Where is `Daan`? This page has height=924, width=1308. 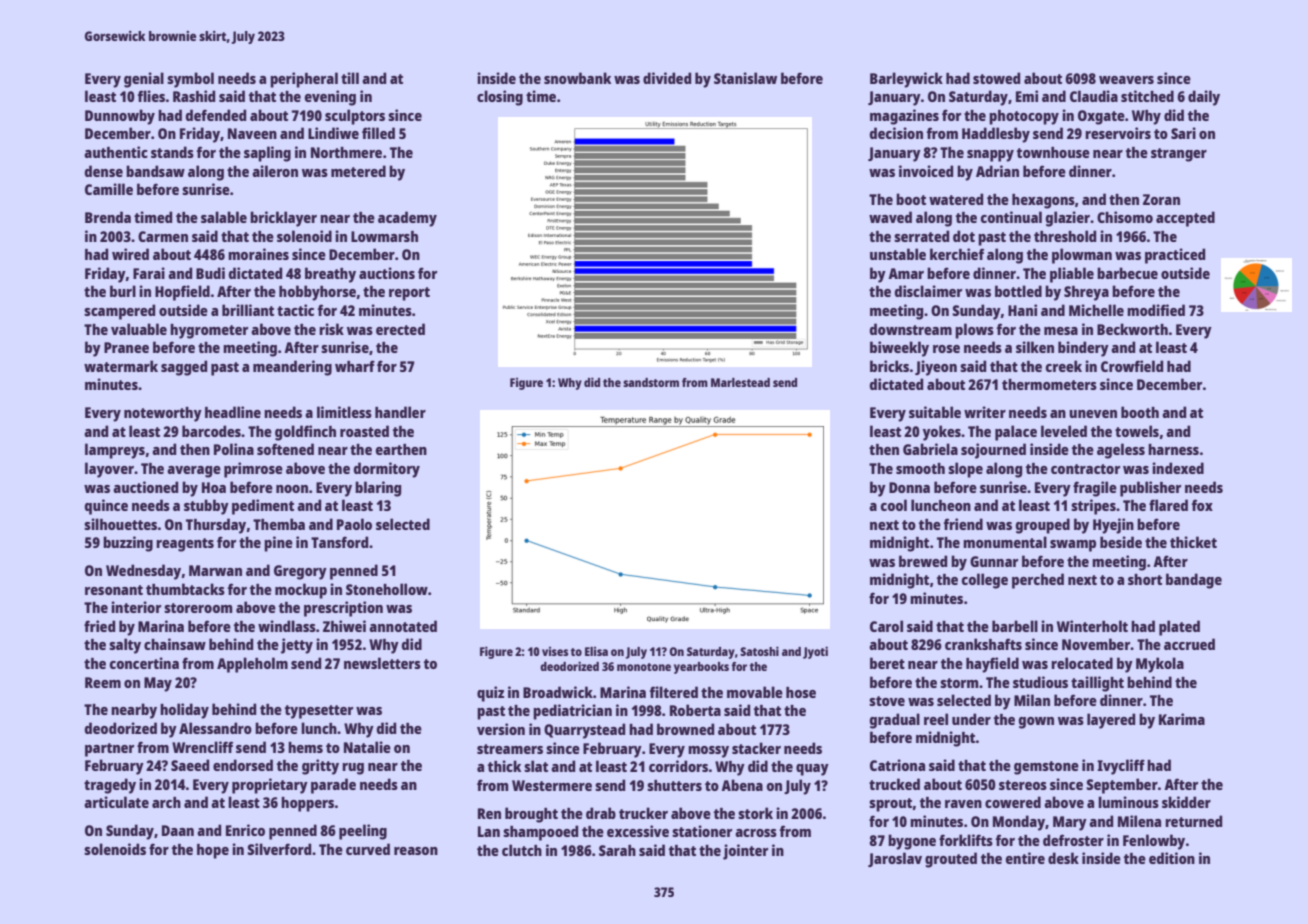 Daan is located at coordinates (178, 830).
